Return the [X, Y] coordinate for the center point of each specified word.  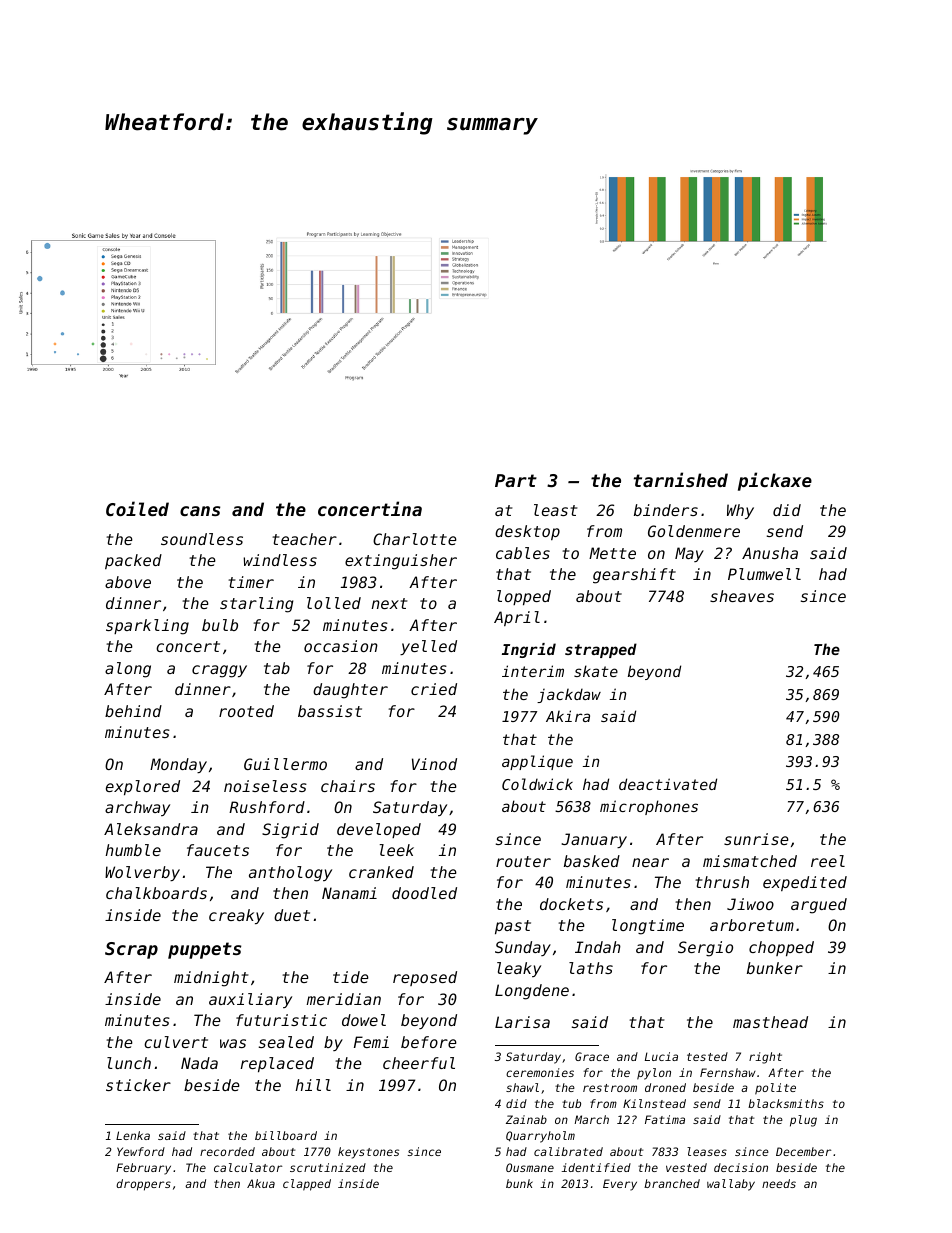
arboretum [752, 925]
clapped [307, 1185]
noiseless [265, 786]
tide [351, 977]
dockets [571, 904]
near [650, 862]
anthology [290, 874]
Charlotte [415, 539]
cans [200, 511]
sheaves [742, 596]
